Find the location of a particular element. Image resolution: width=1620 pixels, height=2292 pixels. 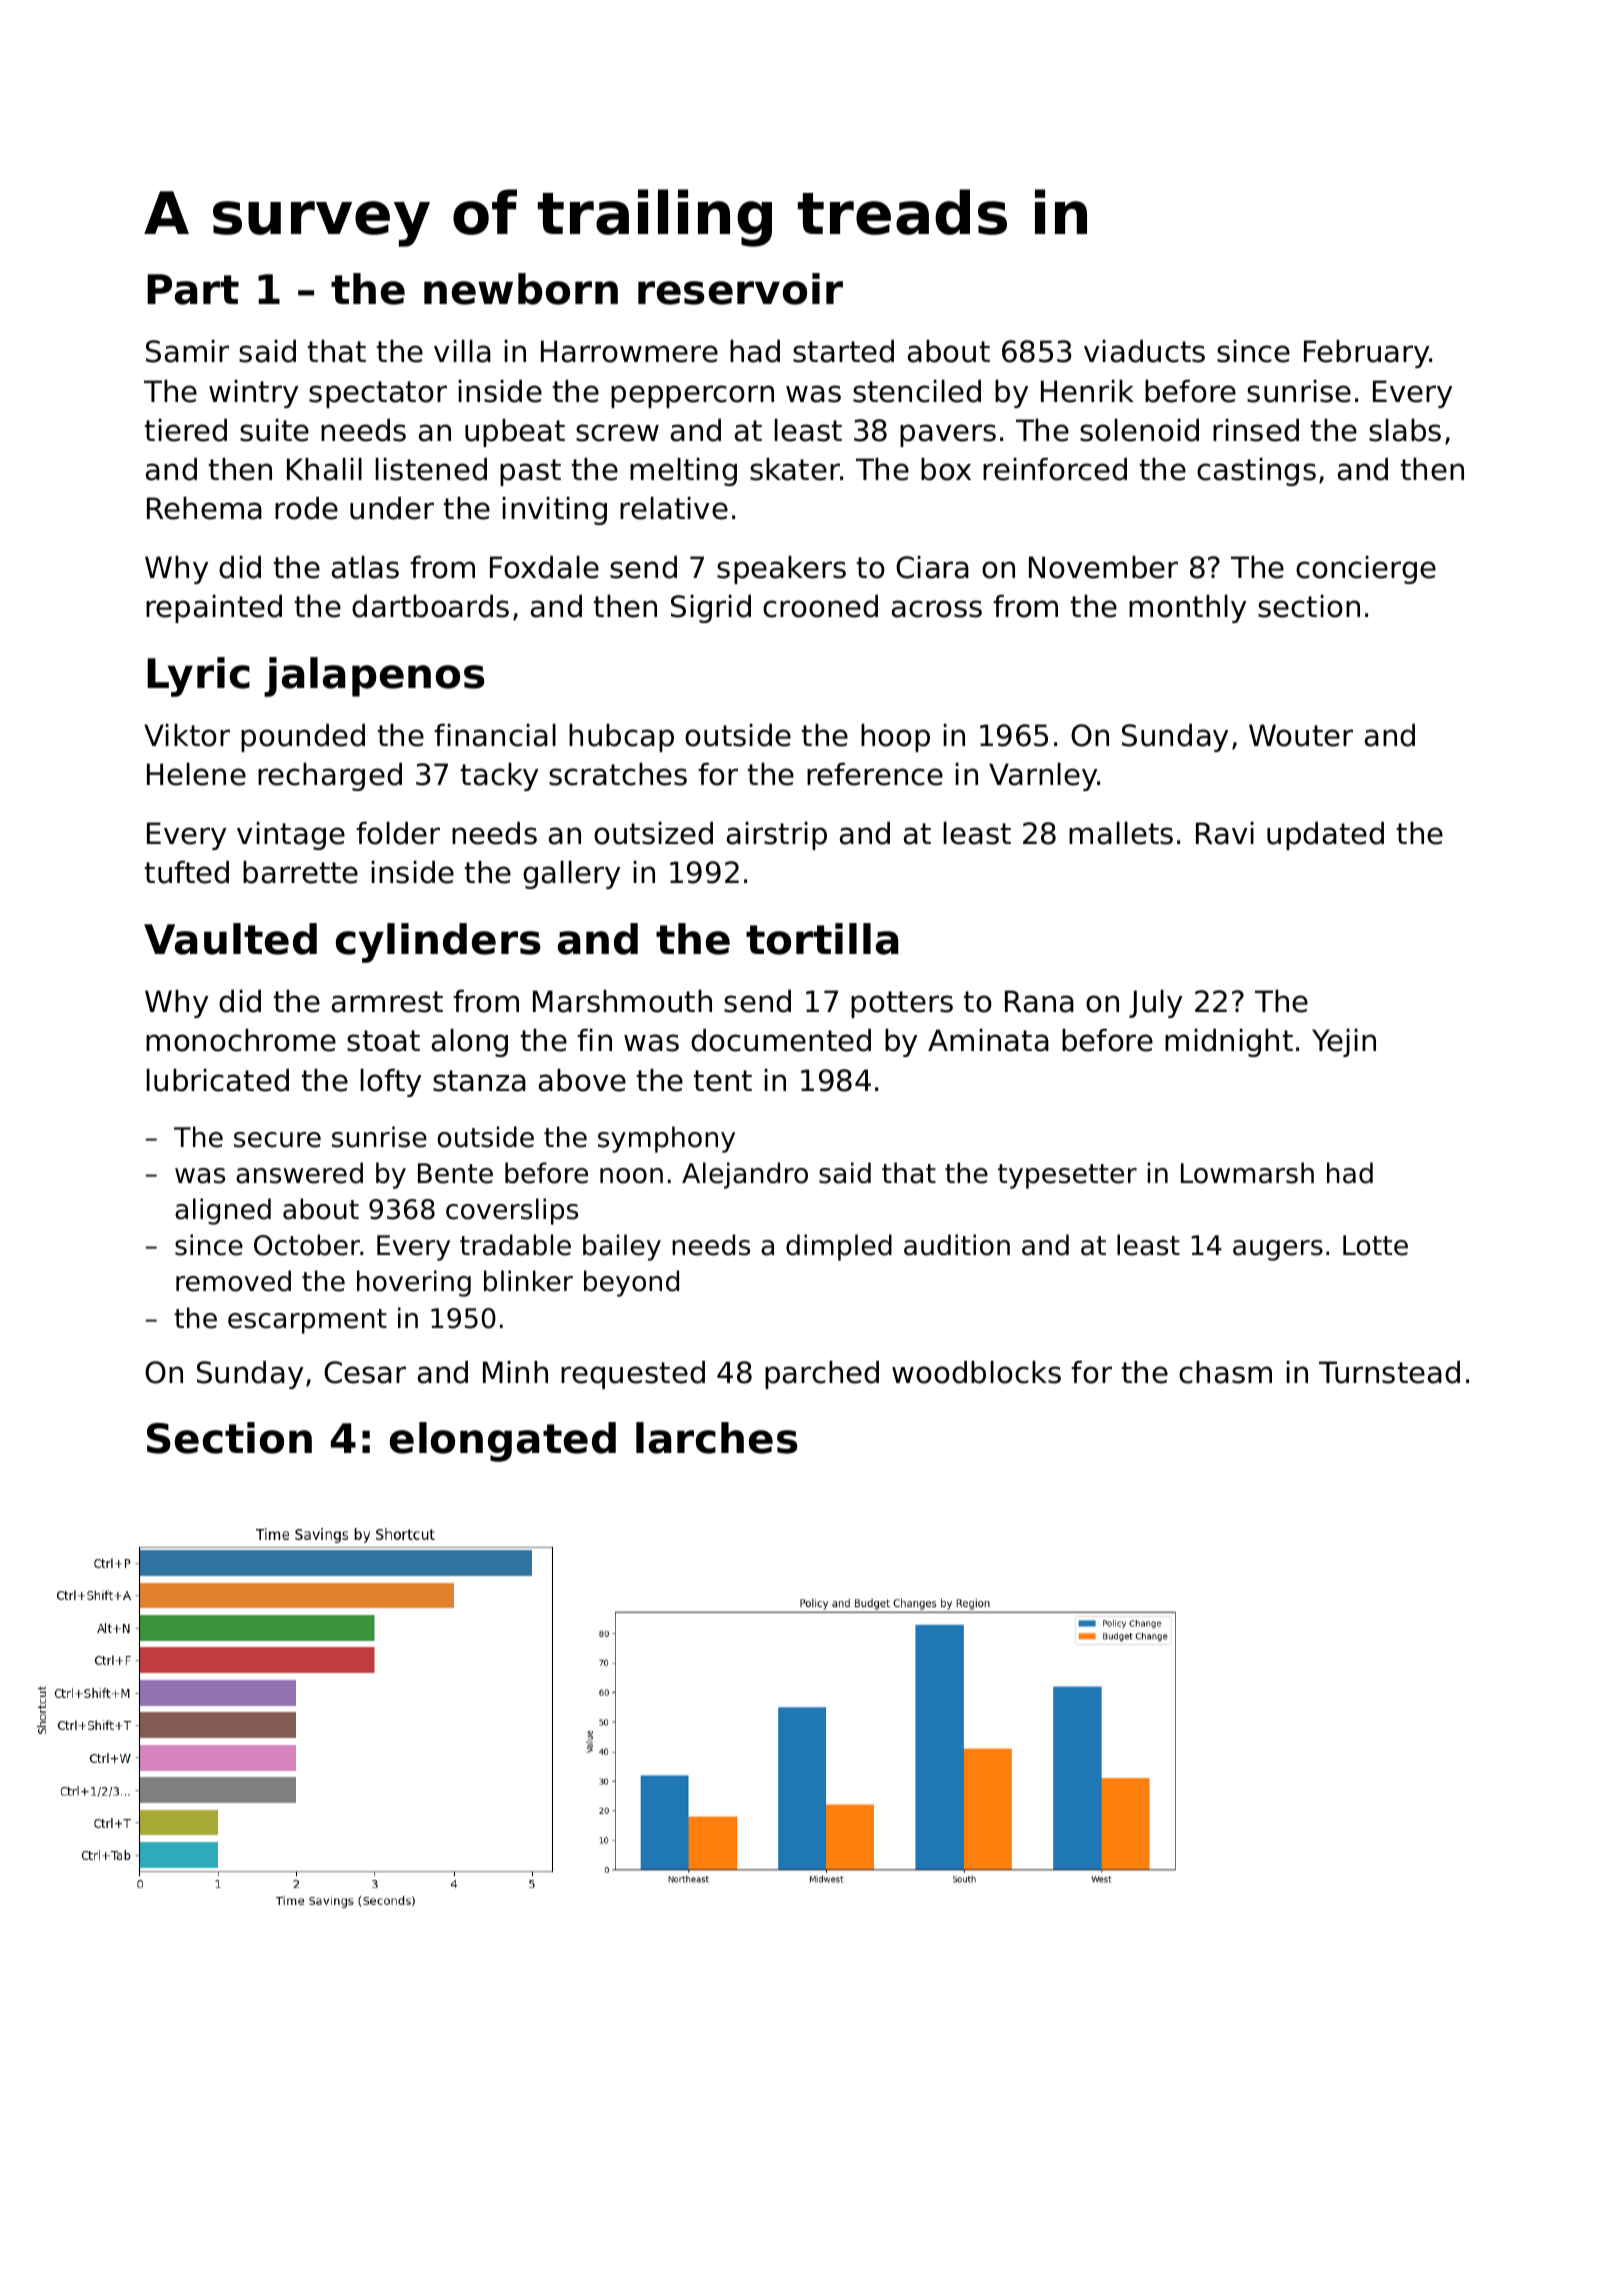

viaducts is located at coordinates (1144, 351).
